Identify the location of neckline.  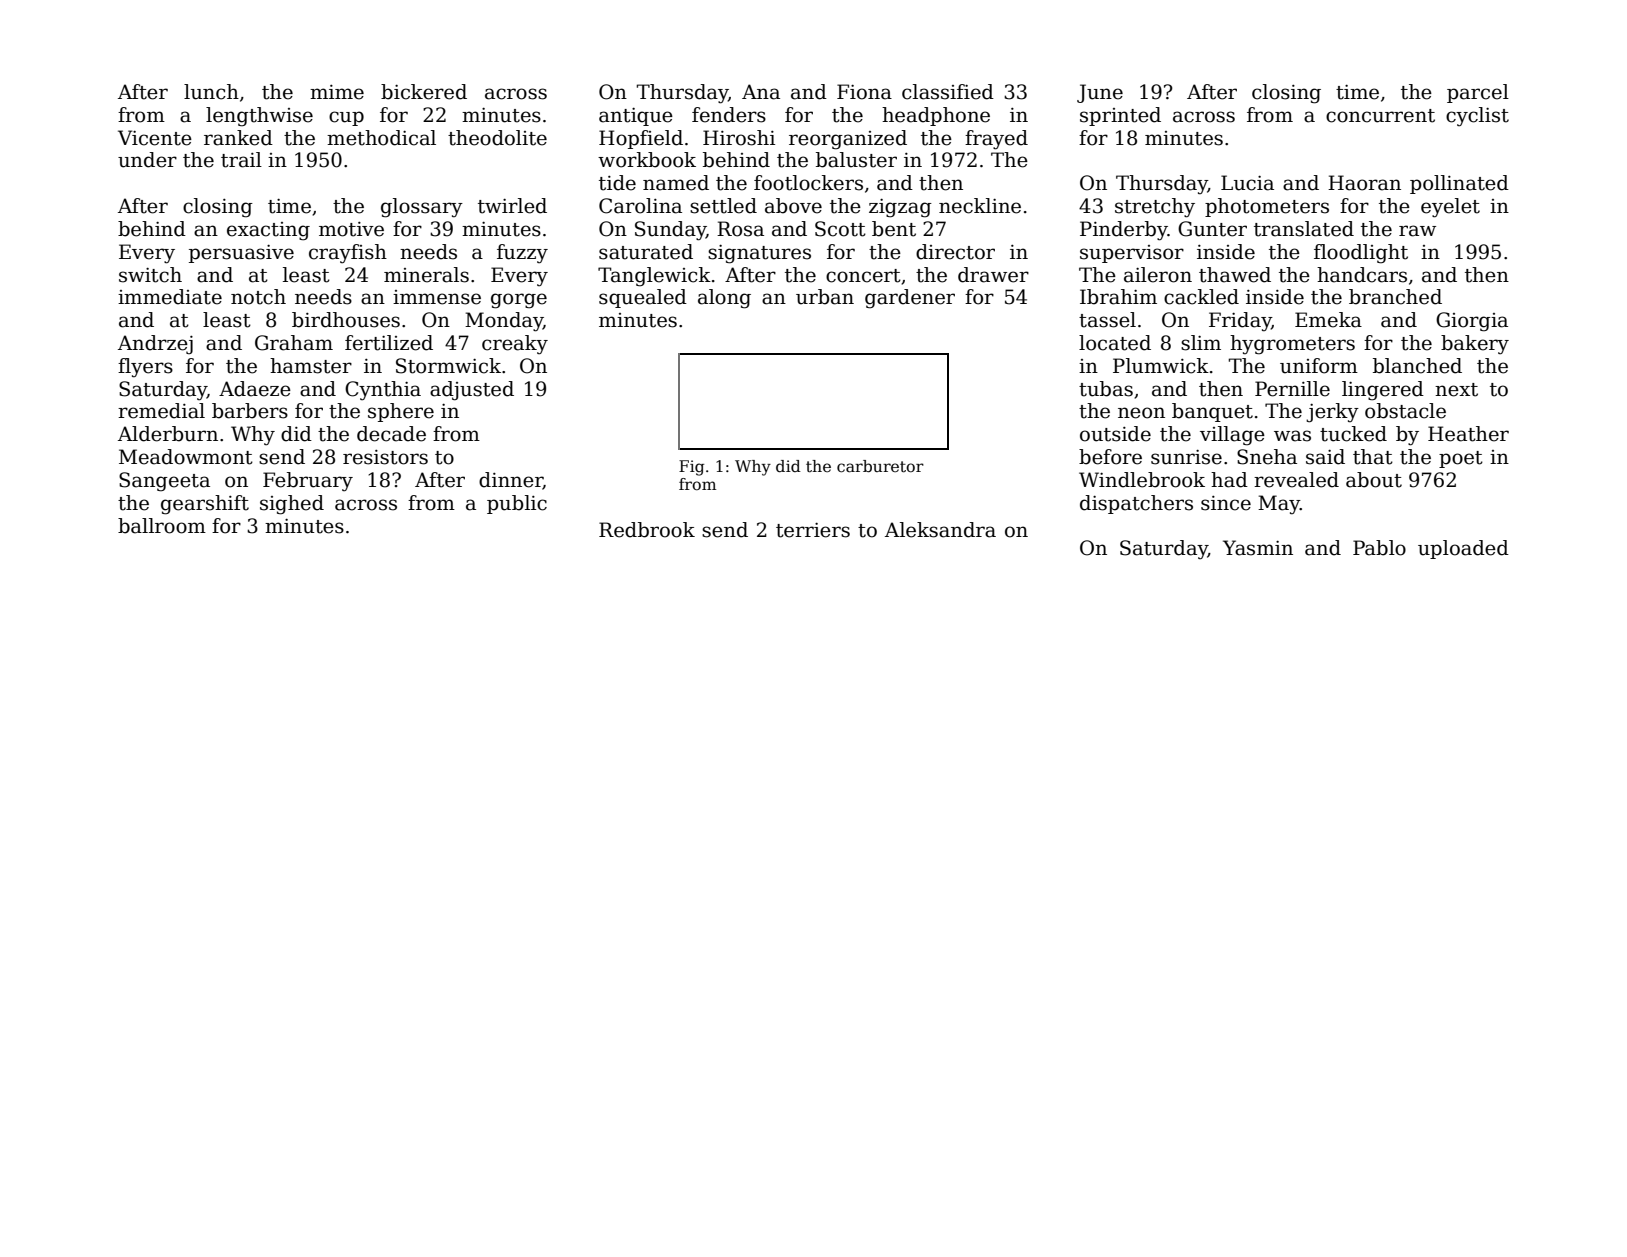
(980, 206).
